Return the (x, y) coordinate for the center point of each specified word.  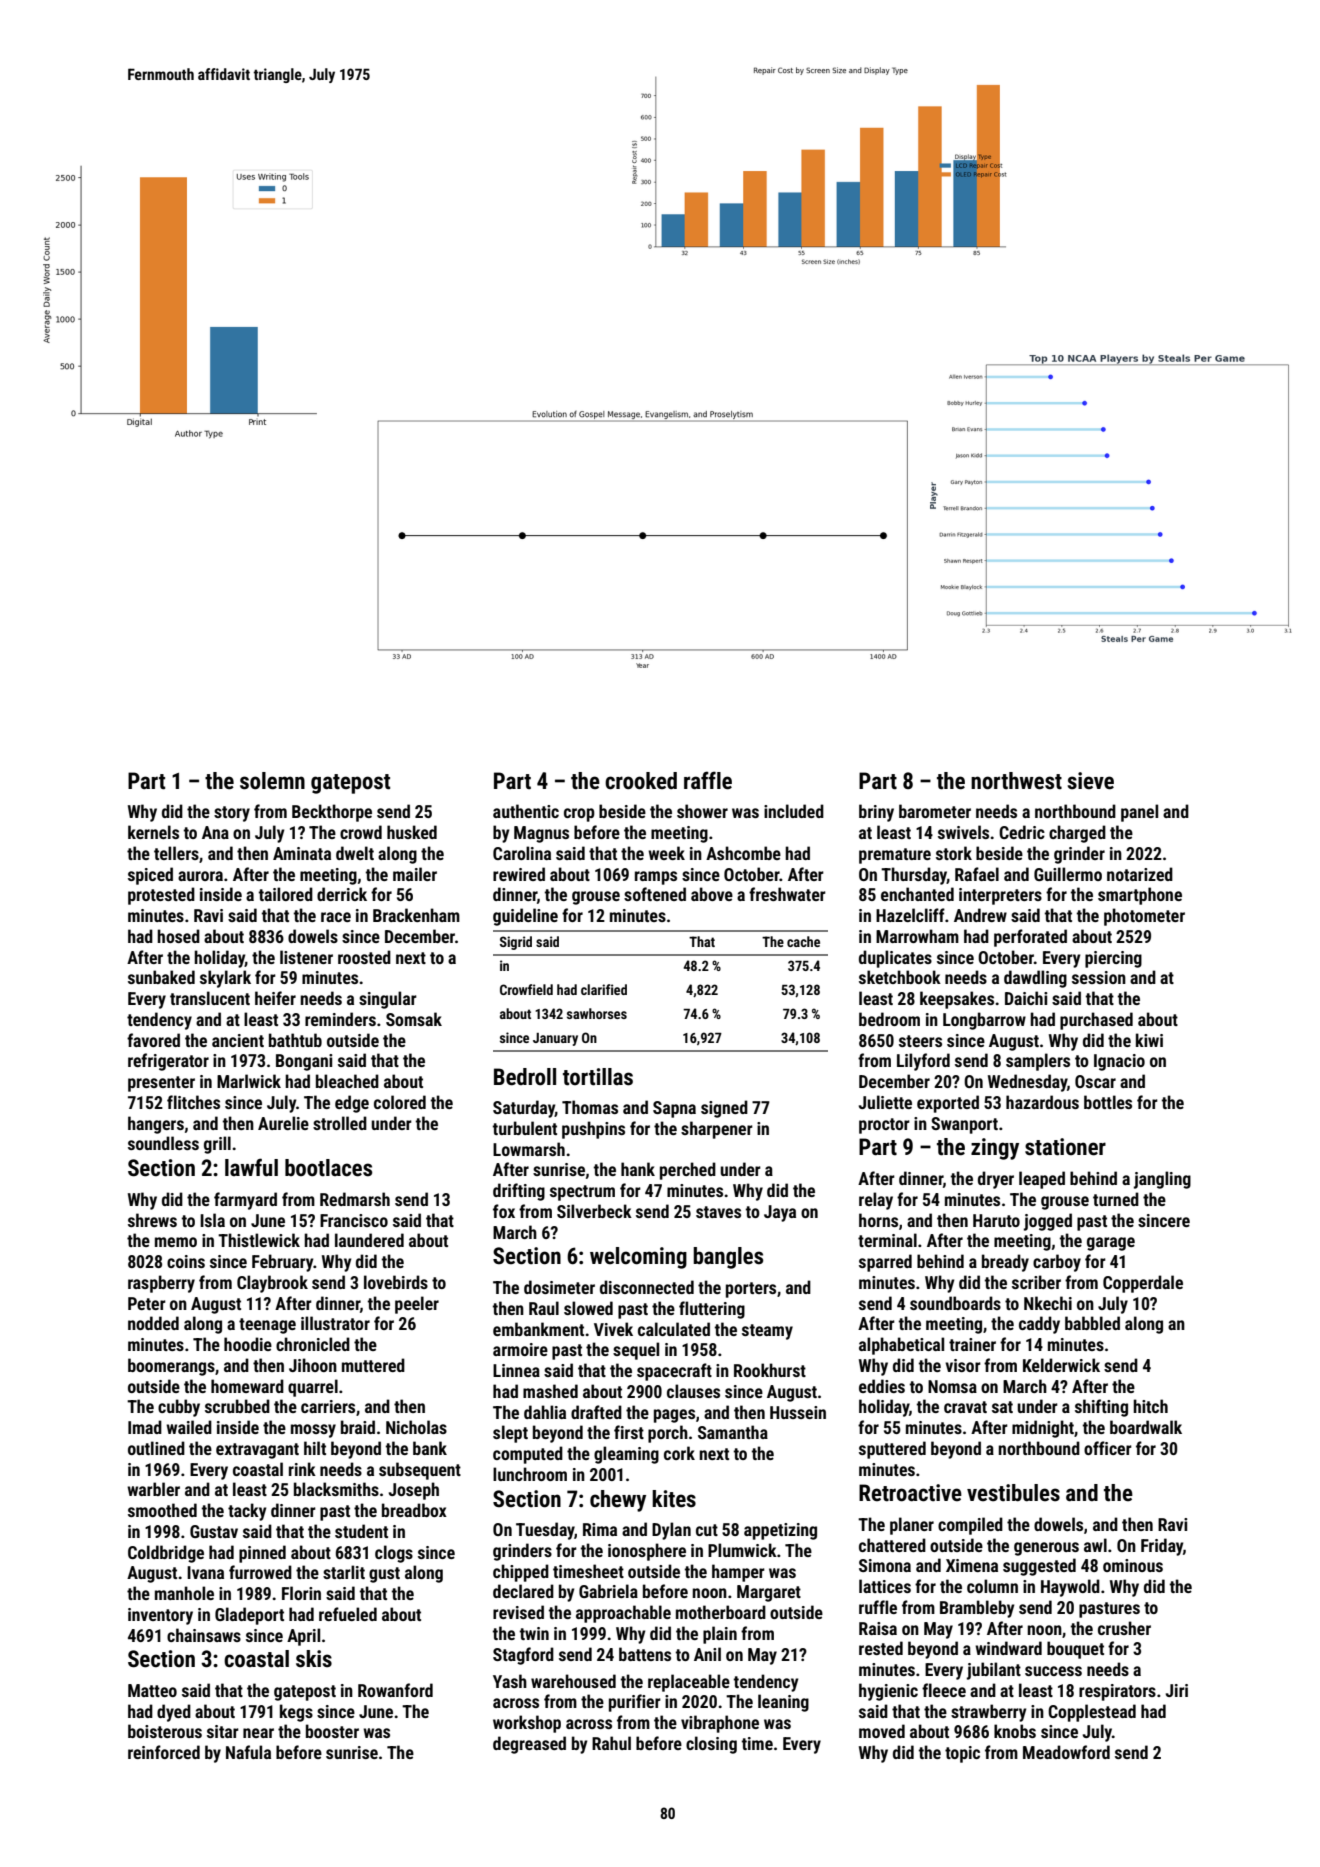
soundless (163, 1143)
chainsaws (204, 1635)
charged (1077, 834)
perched (688, 1171)
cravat (965, 1407)
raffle (708, 780)
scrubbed (237, 1406)
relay (876, 1201)
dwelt (355, 853)
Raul (544, 1308)
